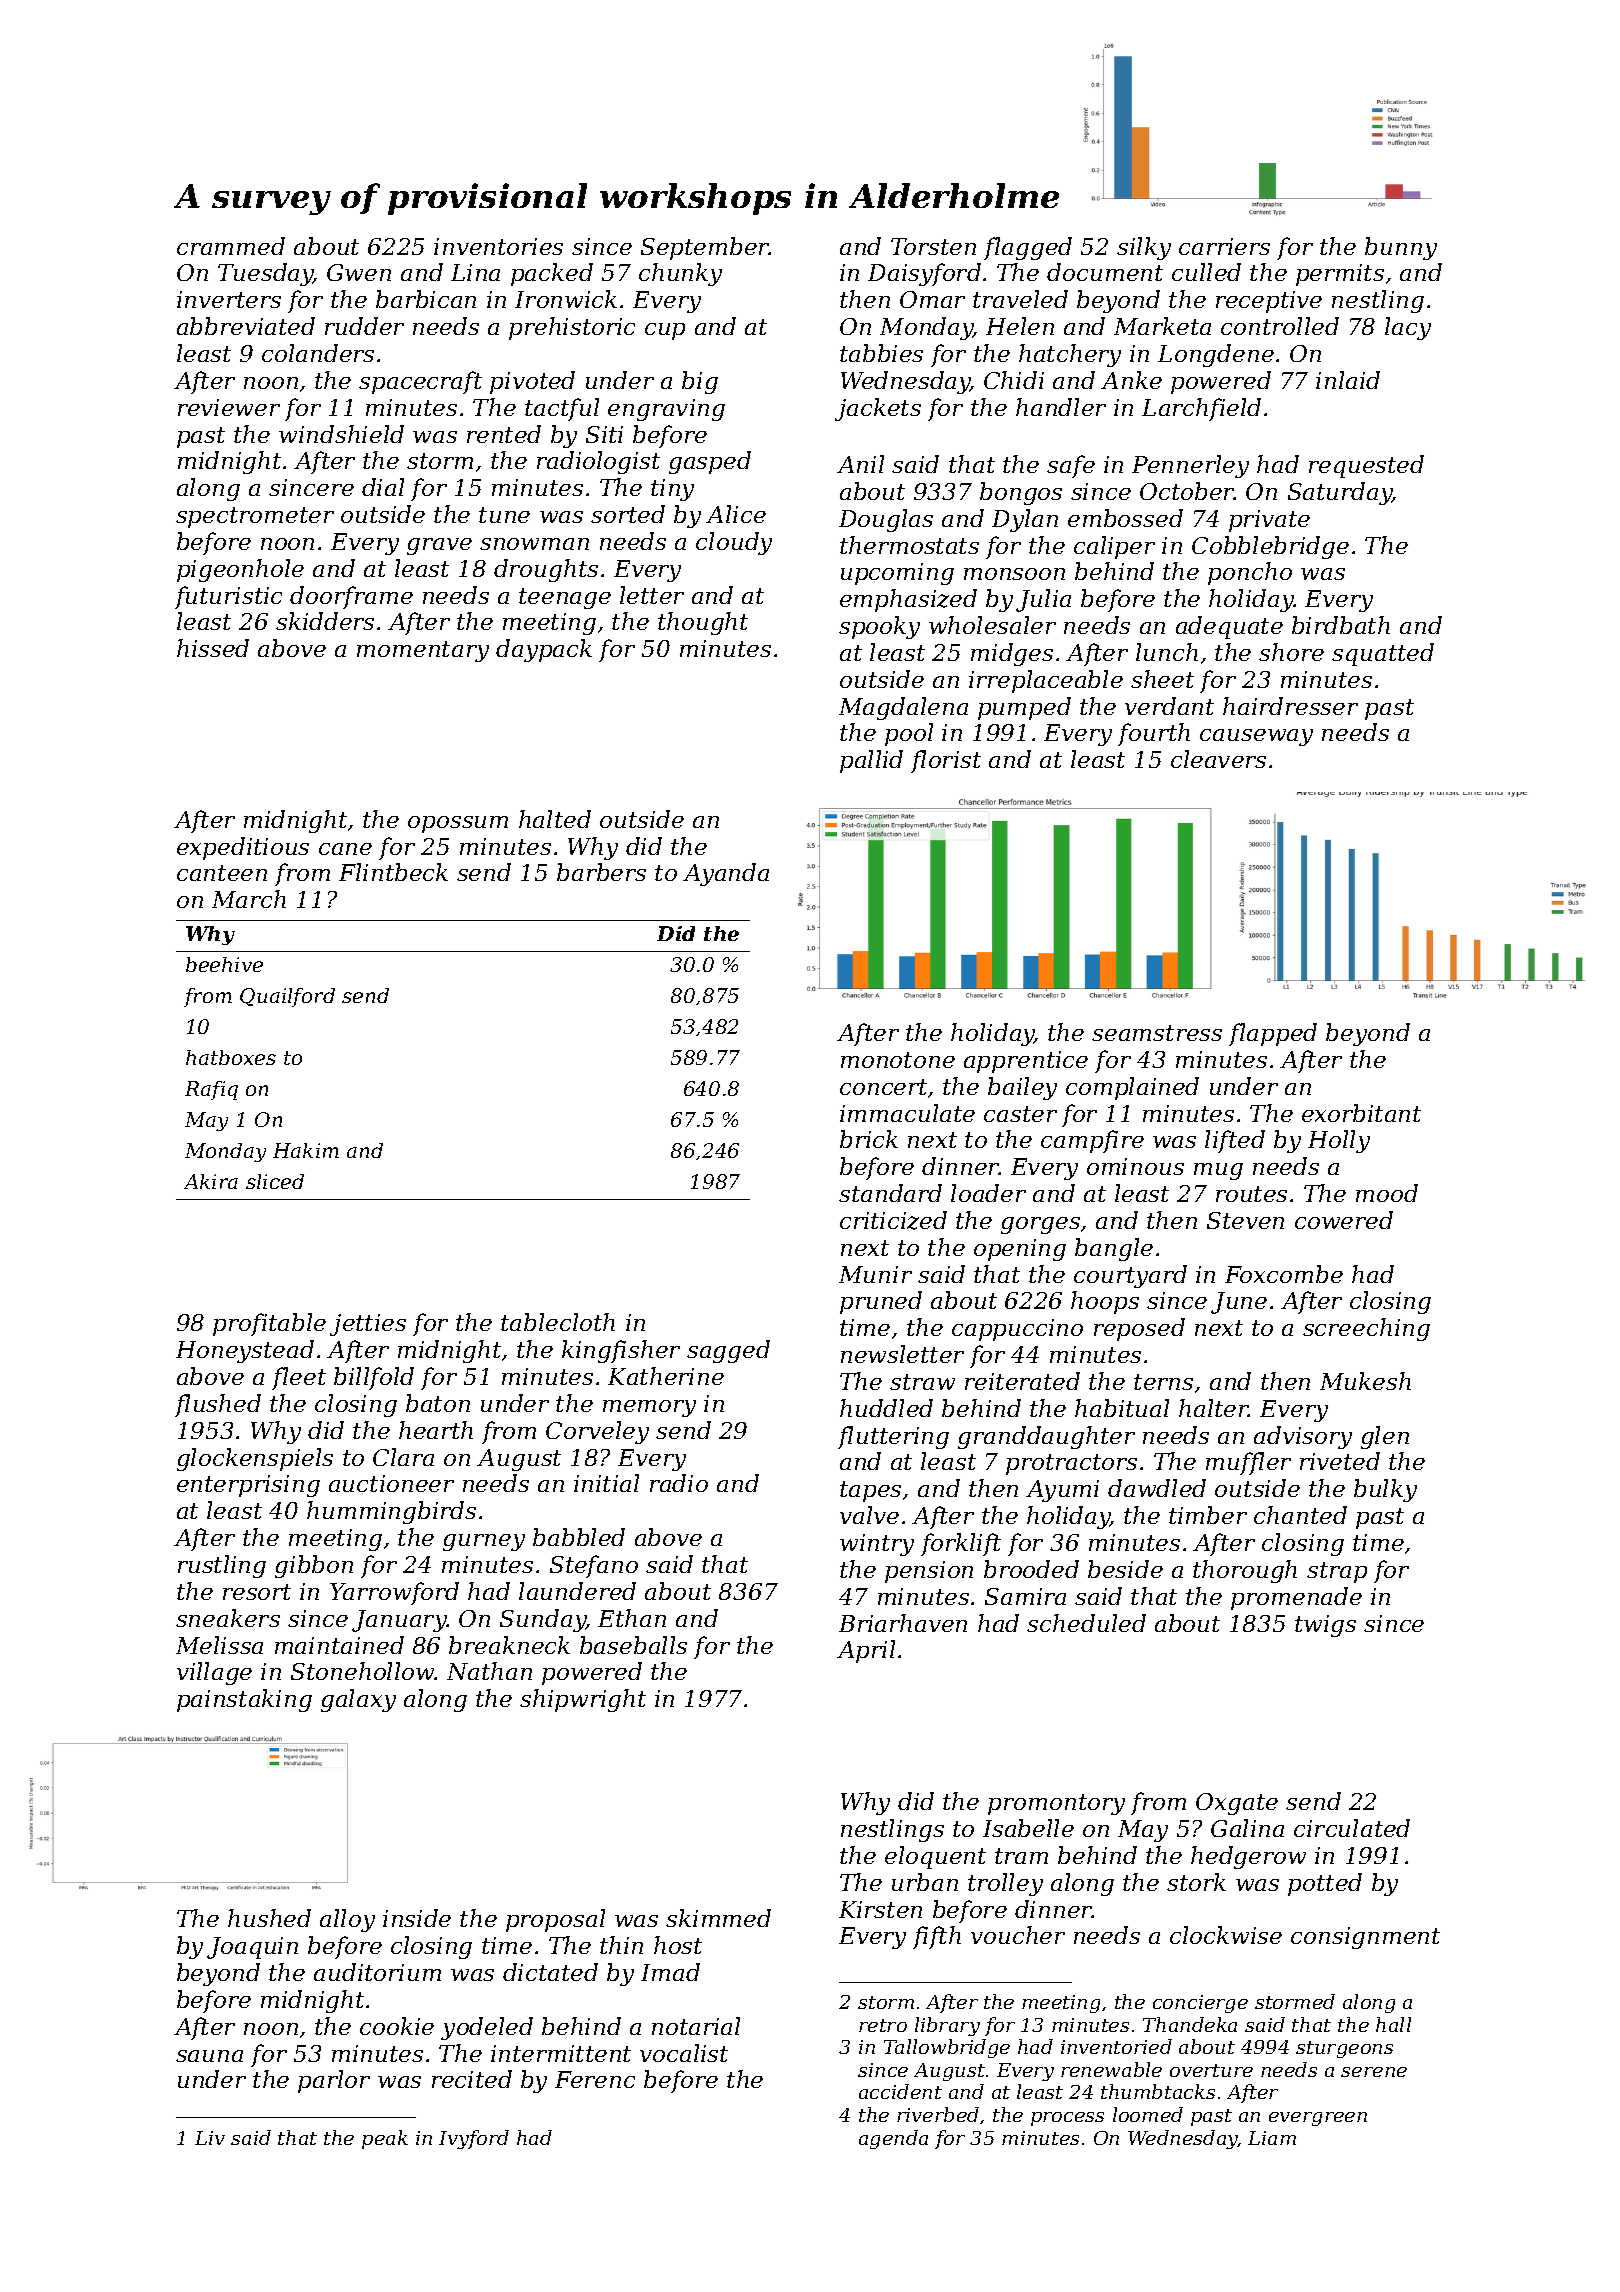  What do you see at coordinates (1250, 573) in the screenshot?
I see `poncho` at bounding box center [1250, 573].
